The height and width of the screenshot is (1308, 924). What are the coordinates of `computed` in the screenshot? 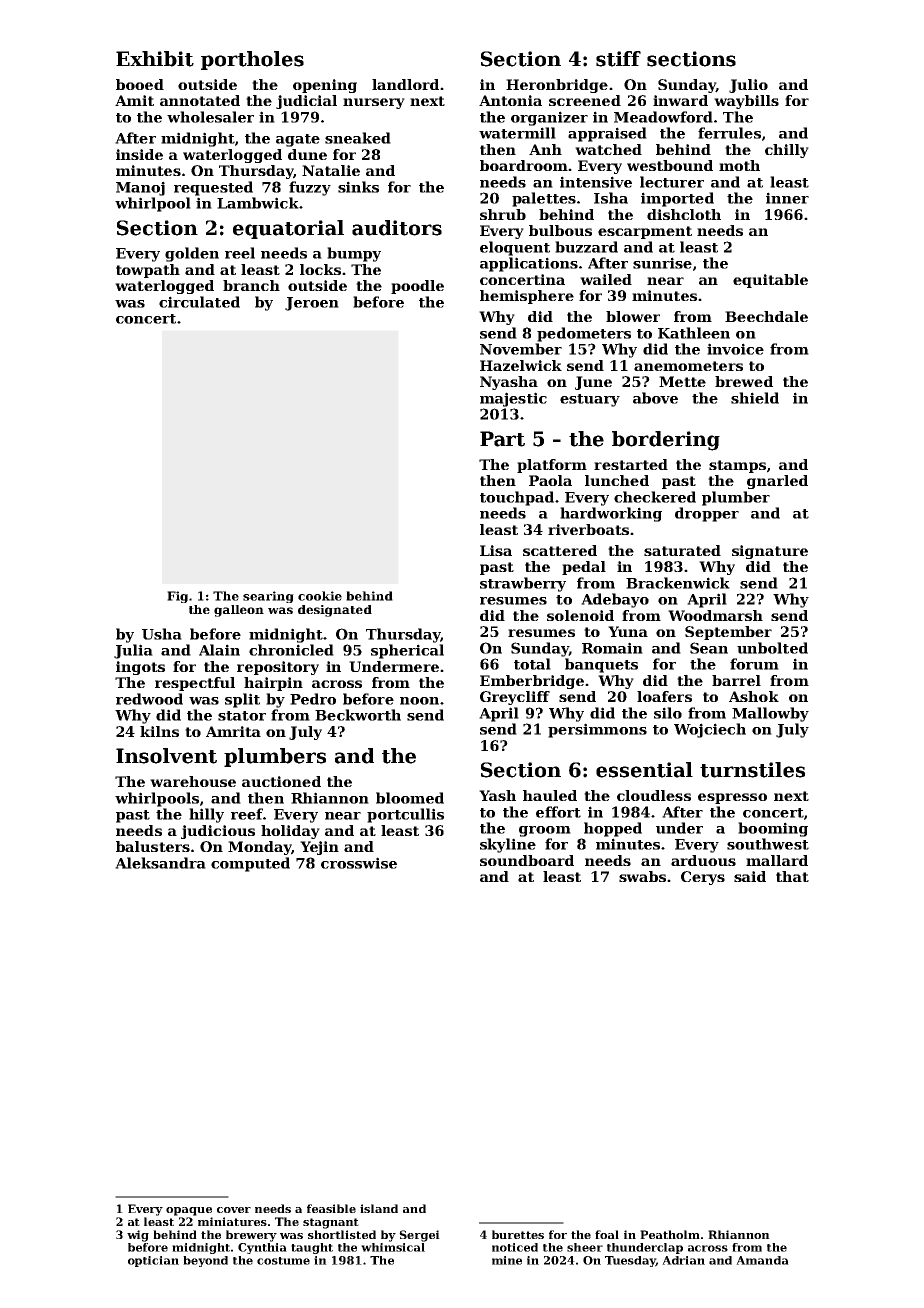 It's located at (250, 864).
